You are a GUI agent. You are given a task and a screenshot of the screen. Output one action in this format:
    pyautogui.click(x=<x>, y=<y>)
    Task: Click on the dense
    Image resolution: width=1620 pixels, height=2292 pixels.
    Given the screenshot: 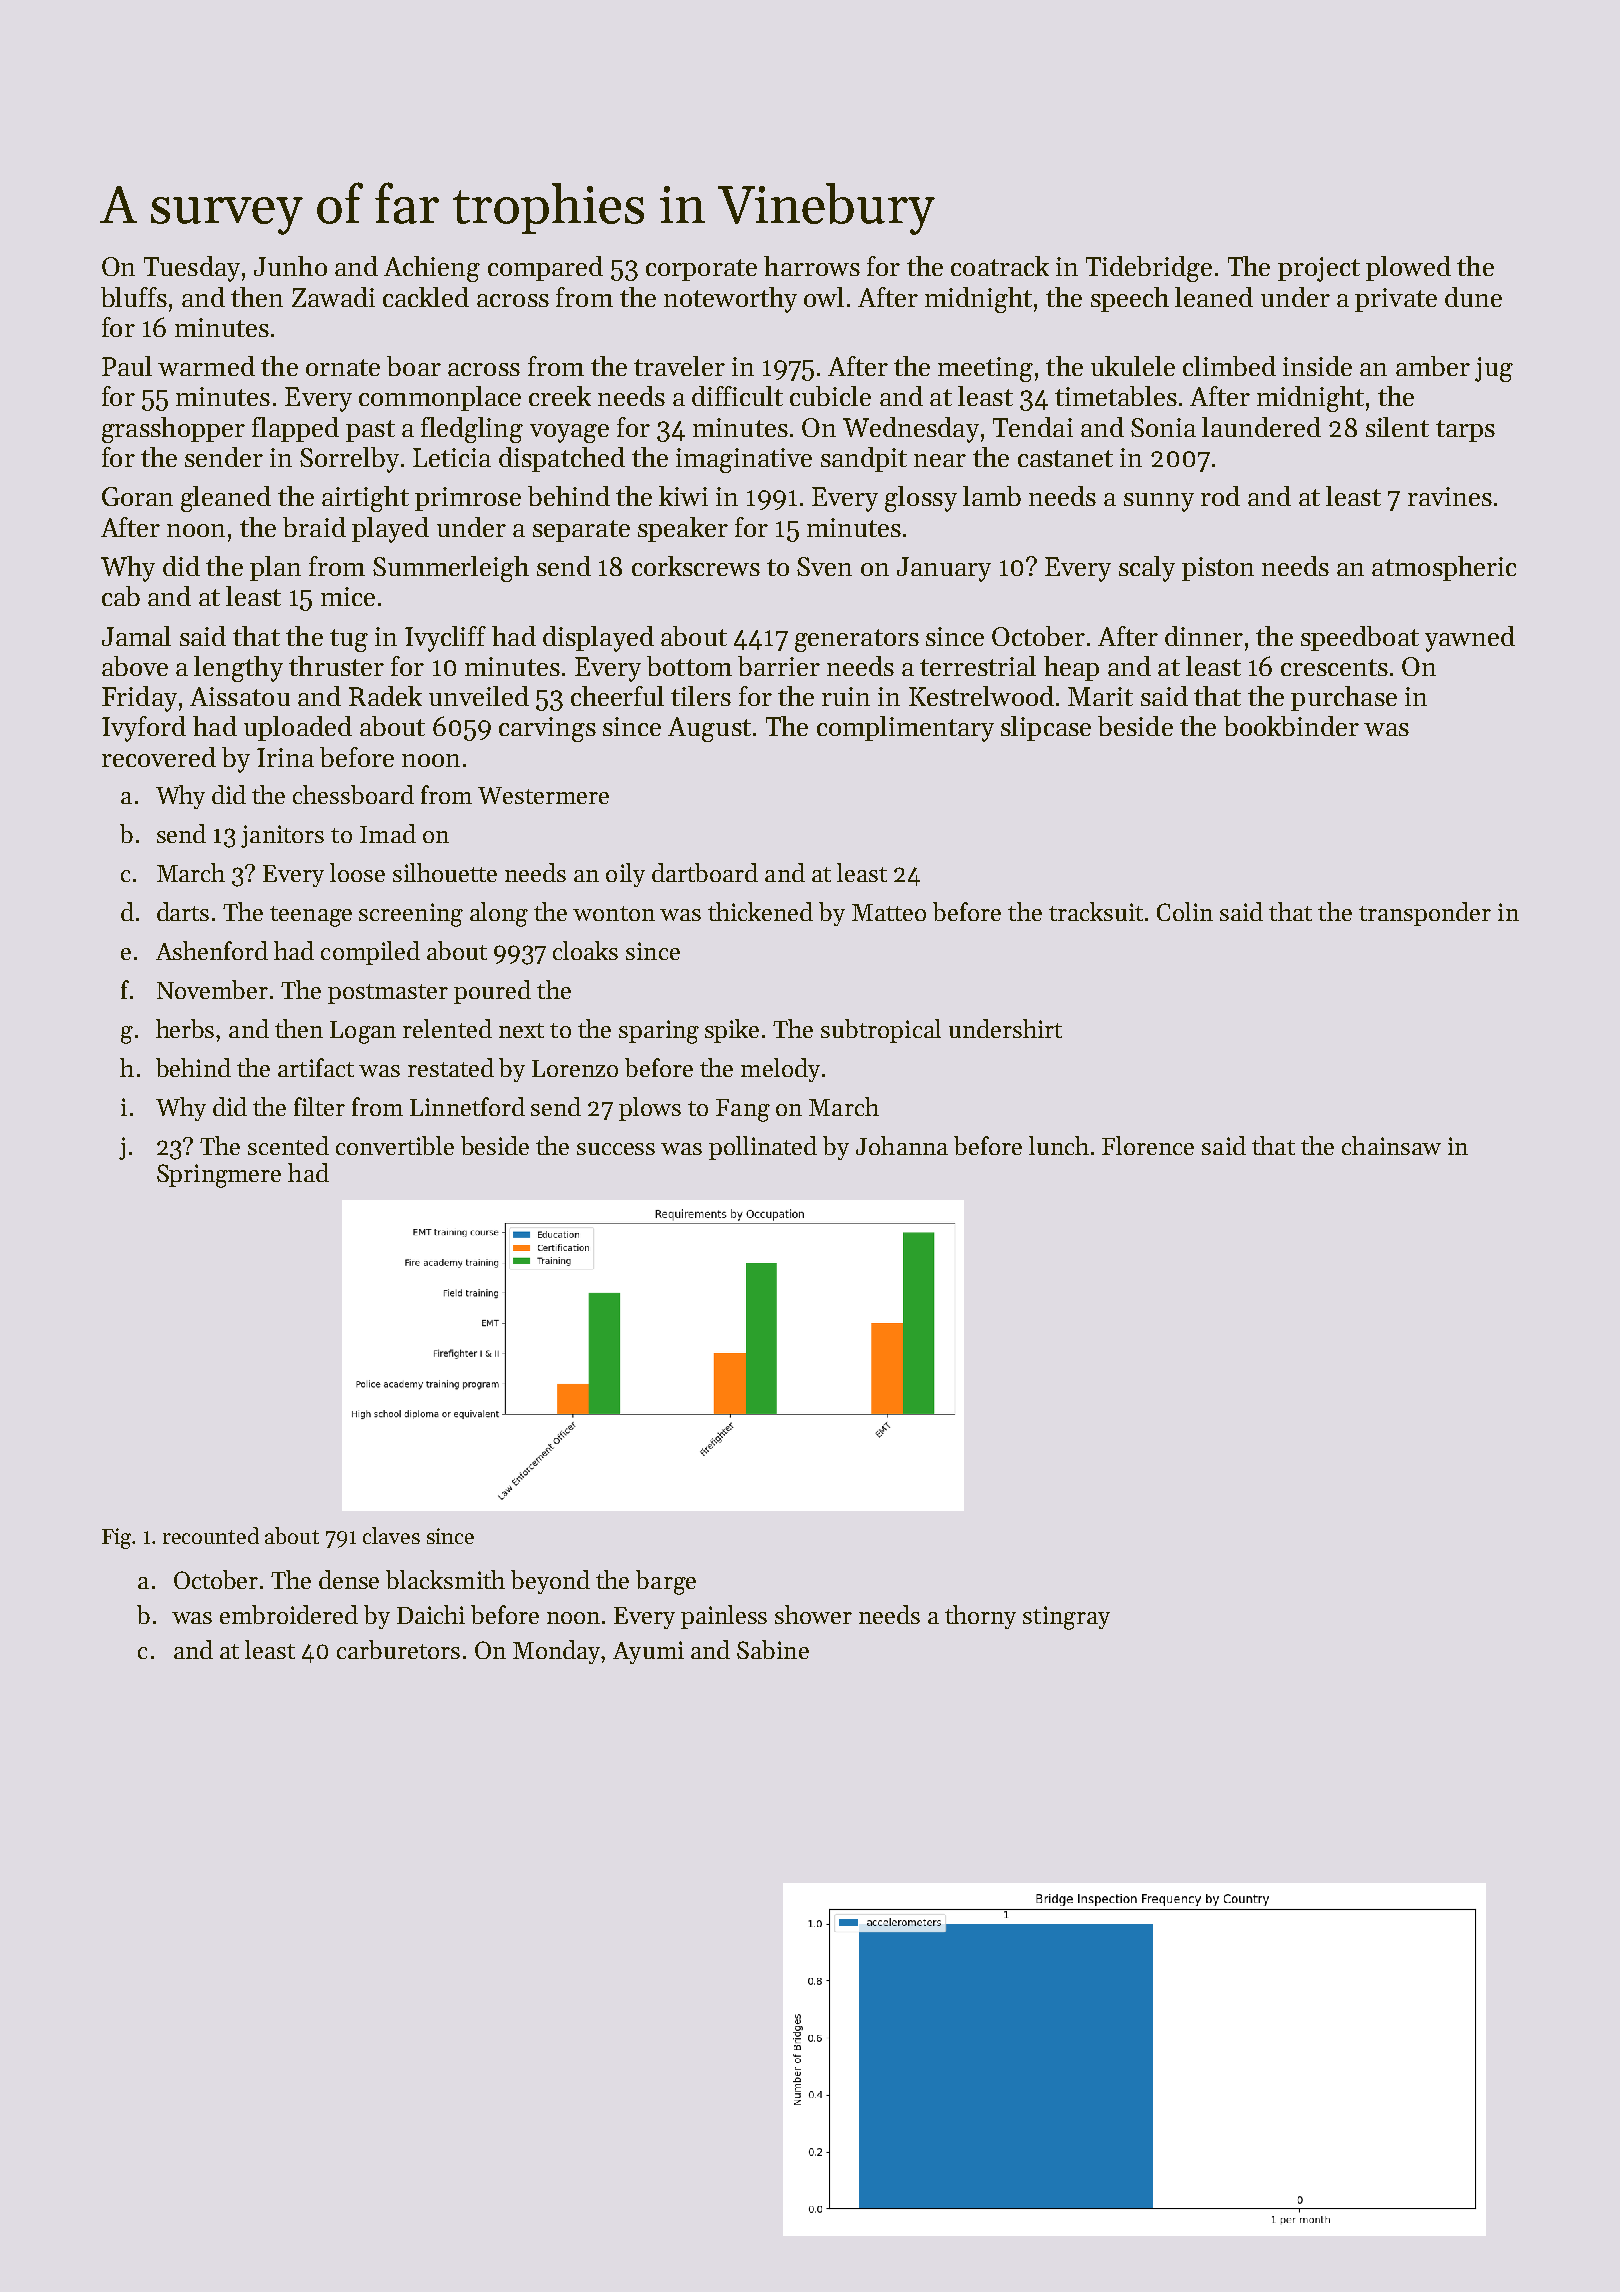 What is the action you would take?
    pyautogui.click(x=349, y=1579)
